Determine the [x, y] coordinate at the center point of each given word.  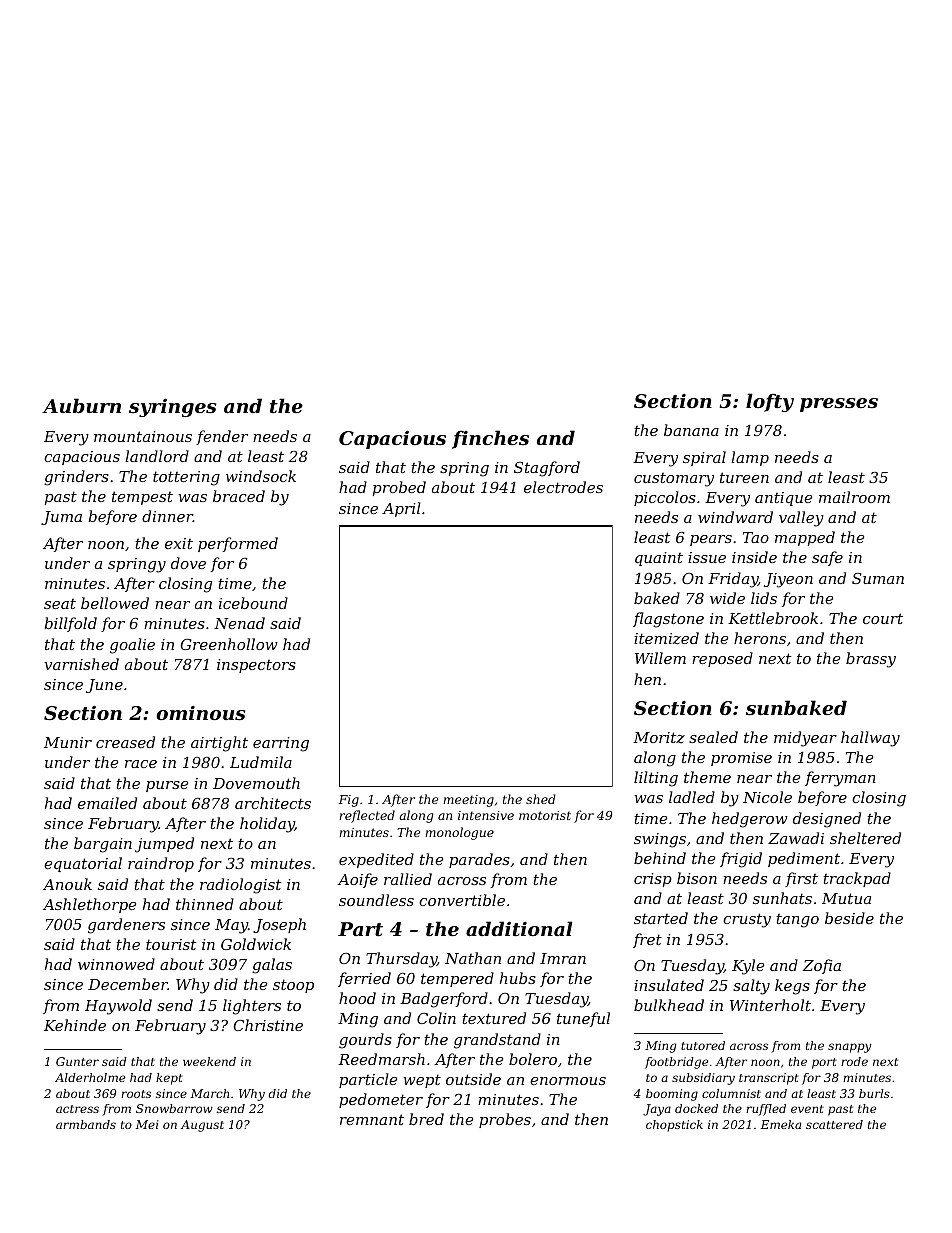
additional [519, 929]
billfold [70, 624]
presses [839, 405]
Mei [147, 1124]
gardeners [126, 926]
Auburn [81, 405]
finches [490, 439]
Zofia [822, 966]
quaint [659, 559]
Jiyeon [788, 580]
